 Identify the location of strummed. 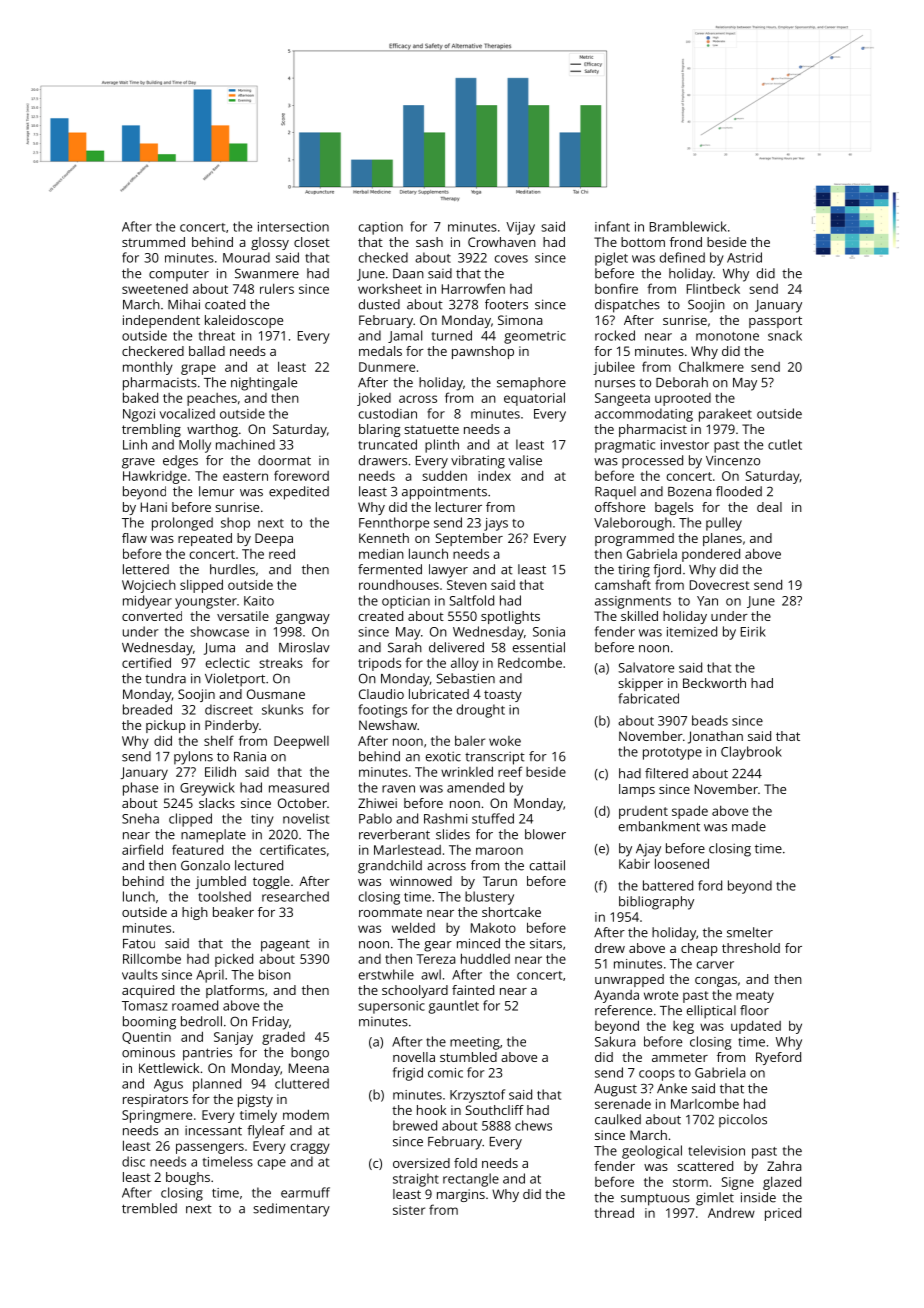
(153, 242).
